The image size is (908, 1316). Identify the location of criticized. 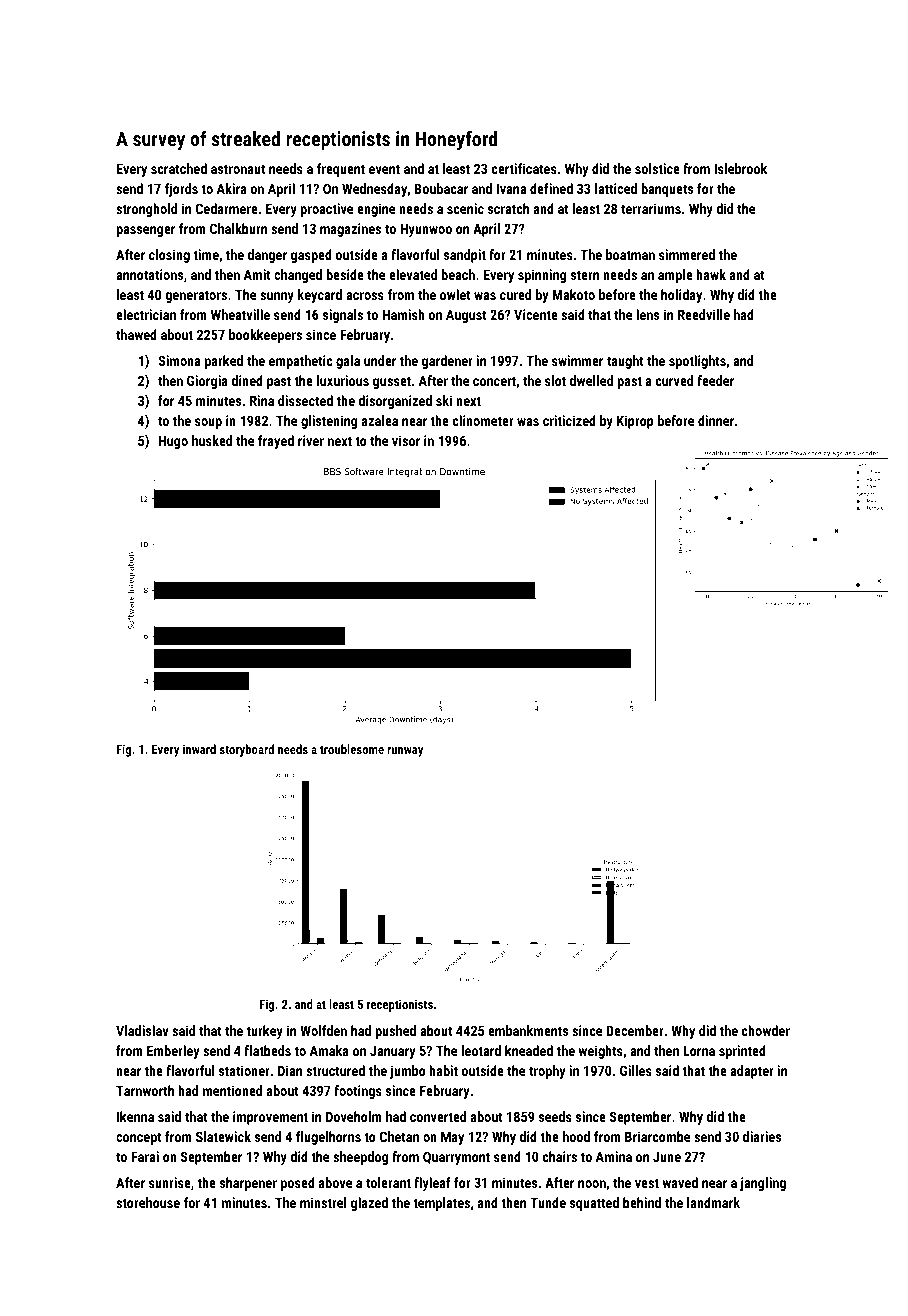
(569, 420).
